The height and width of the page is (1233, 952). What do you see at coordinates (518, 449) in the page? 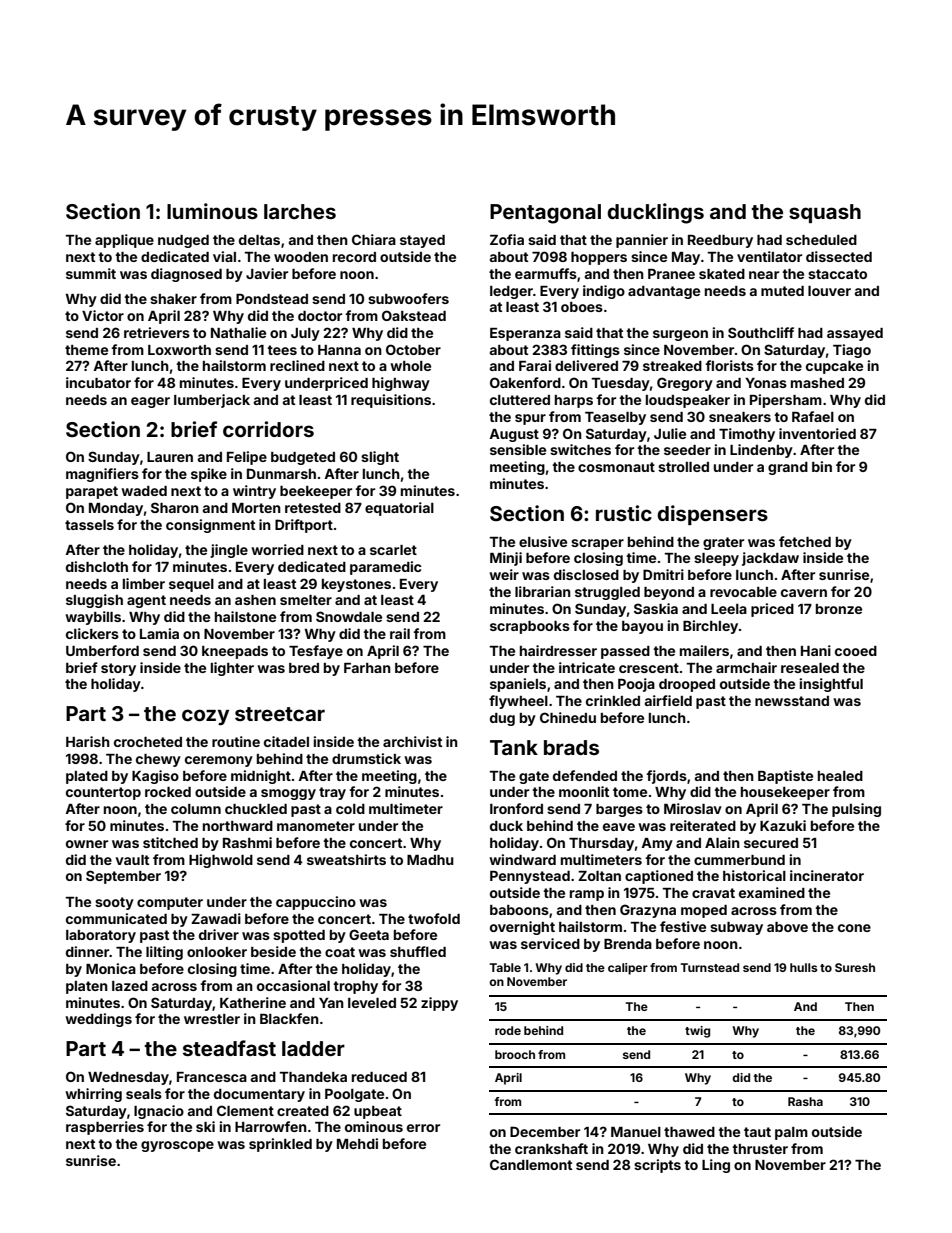
I see `sensible` at bounding box center [518, 449].
